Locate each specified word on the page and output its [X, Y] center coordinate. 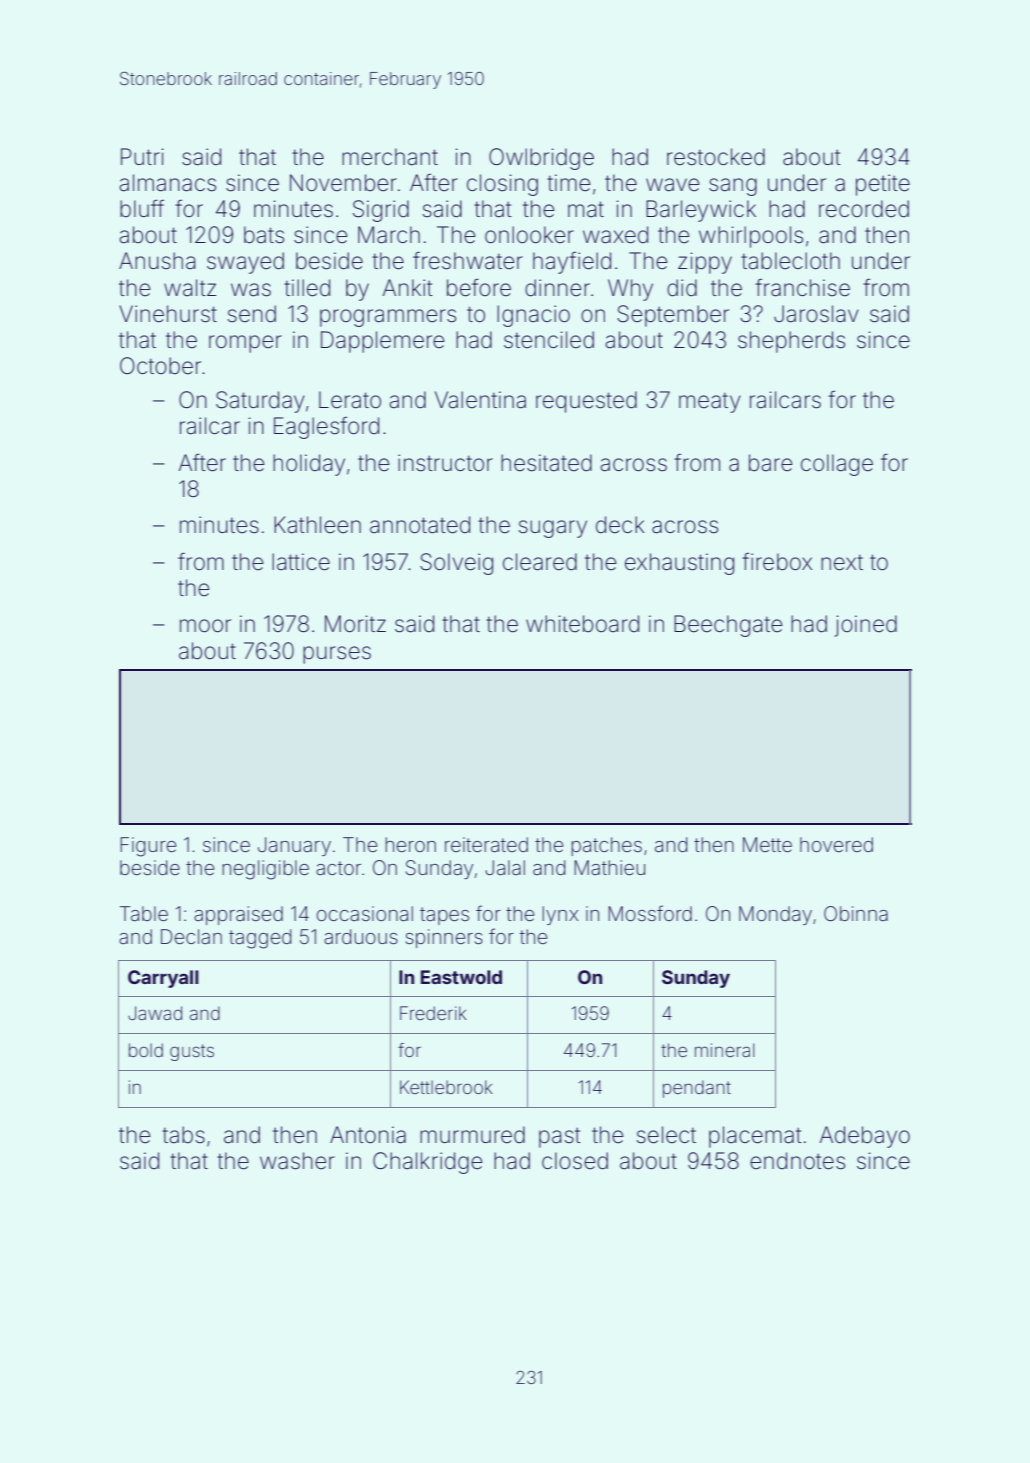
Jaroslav [816, 314]
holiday [309, 465]
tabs [183, 1135]
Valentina [480, 400]
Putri [142, 156]
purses [337, 655]
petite [883, 185]
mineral [725, 1050]
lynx [560, 915]
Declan [191, 936]
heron [410, 844]
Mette [767, 844]
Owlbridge [541, 159]
